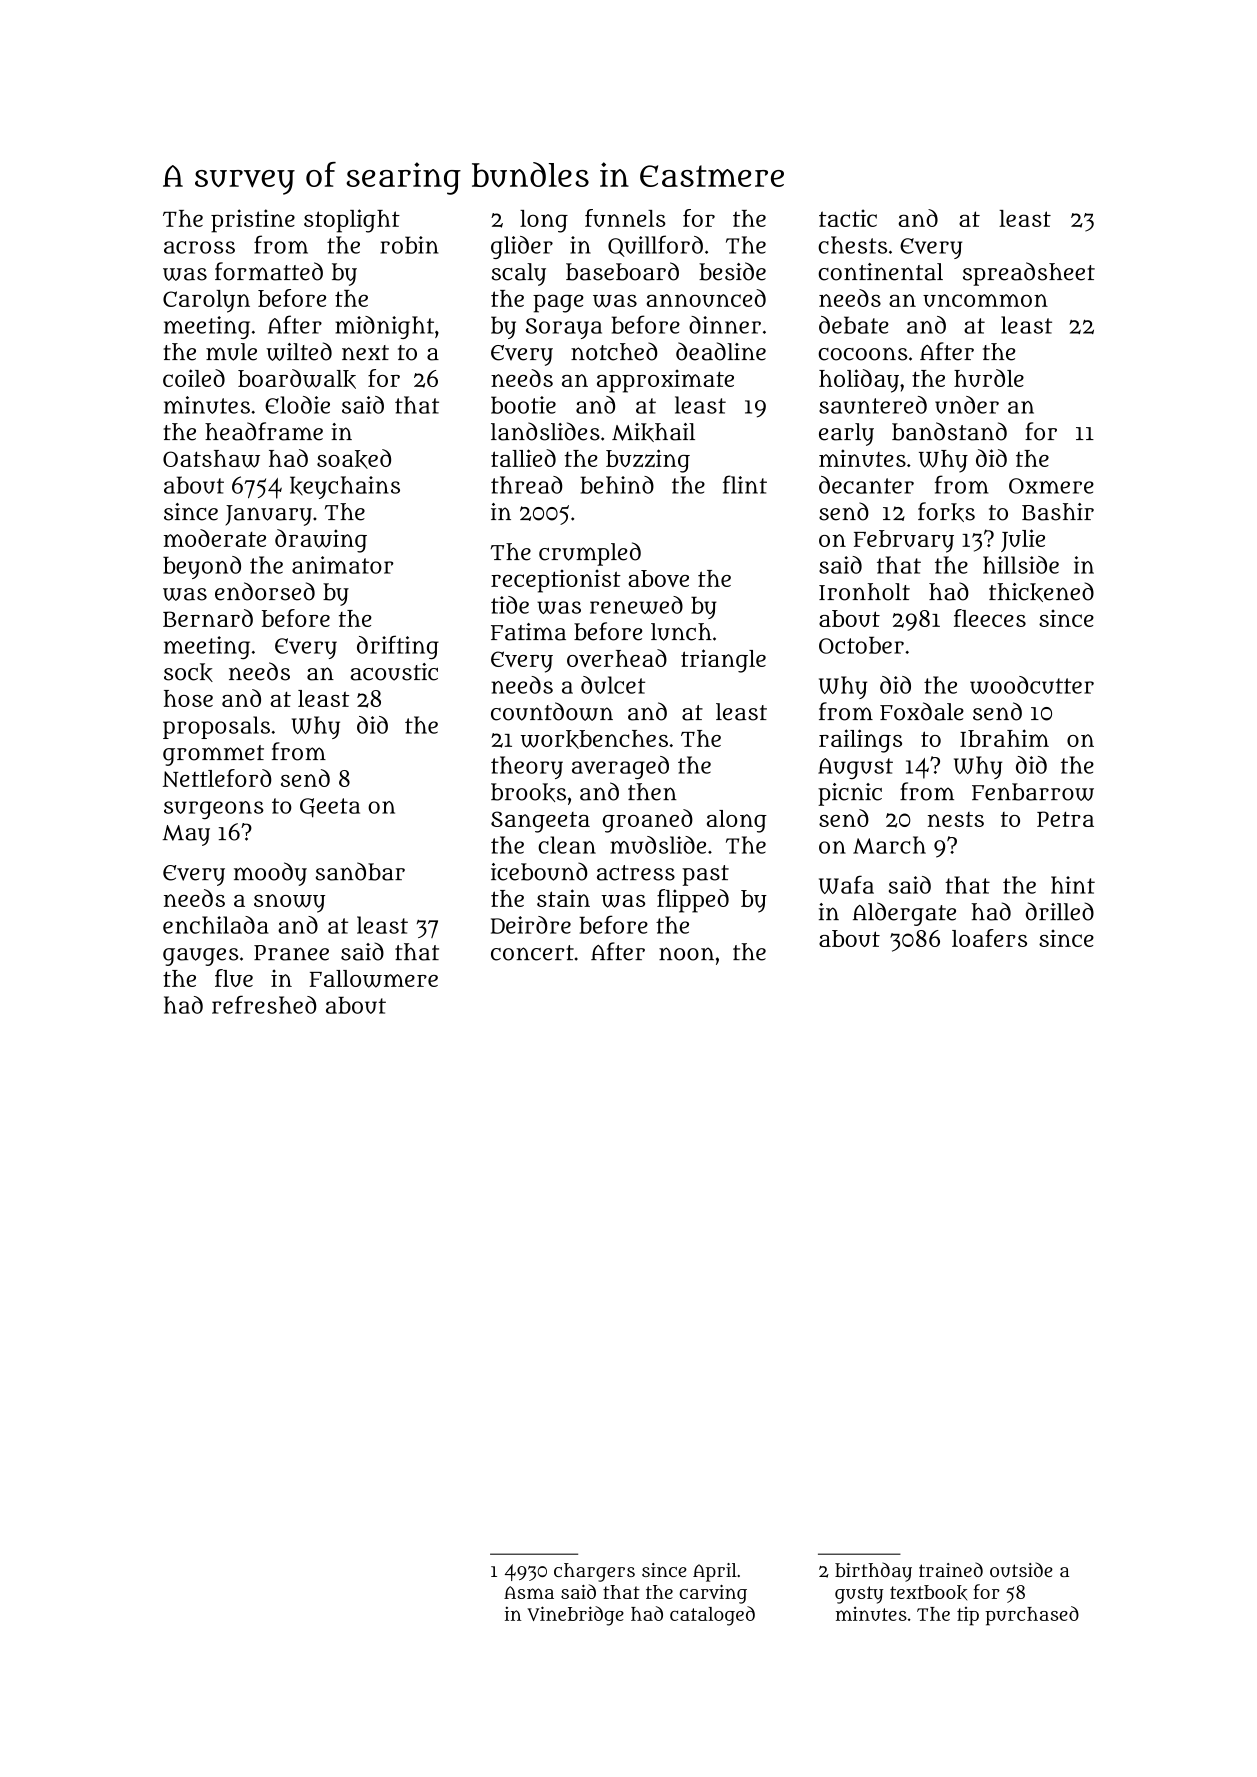  What do you see at coordinates (712, 1616) in the document?
I see `cataloged` at bounding box center [712, 1616].
